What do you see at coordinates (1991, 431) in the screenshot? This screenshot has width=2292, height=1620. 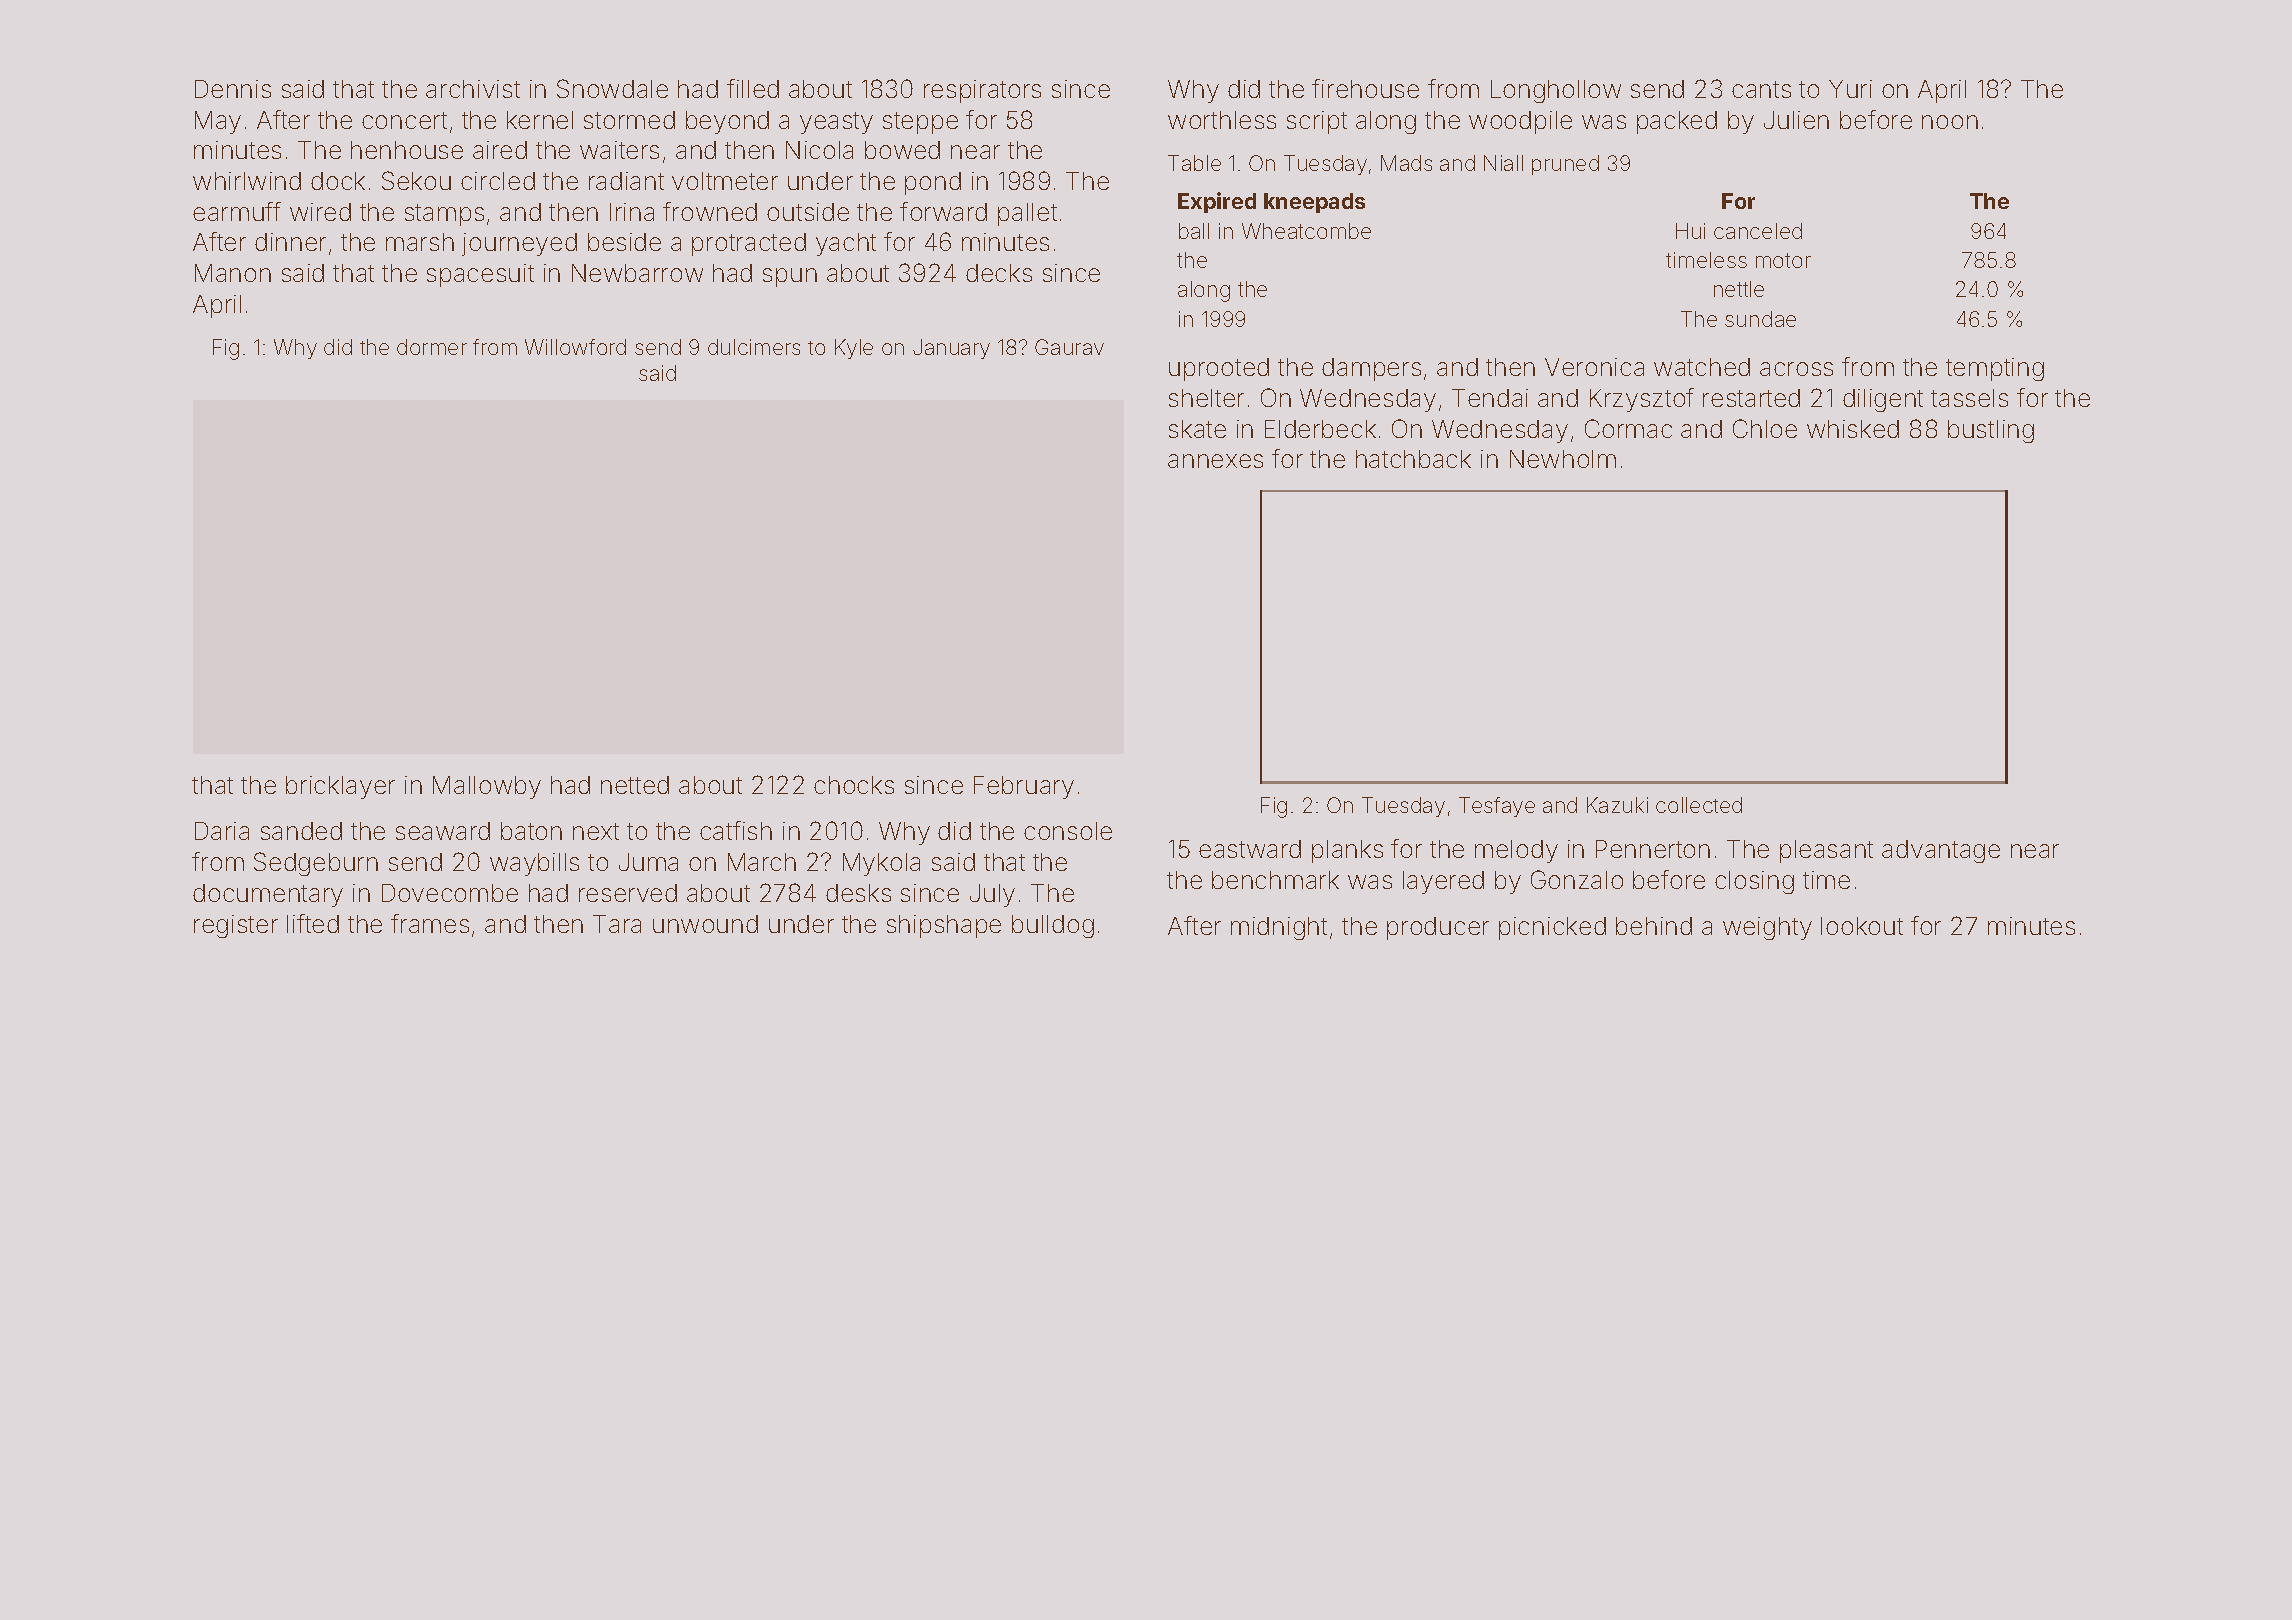 I see `bustling` at bounding box center [1991, 431].
